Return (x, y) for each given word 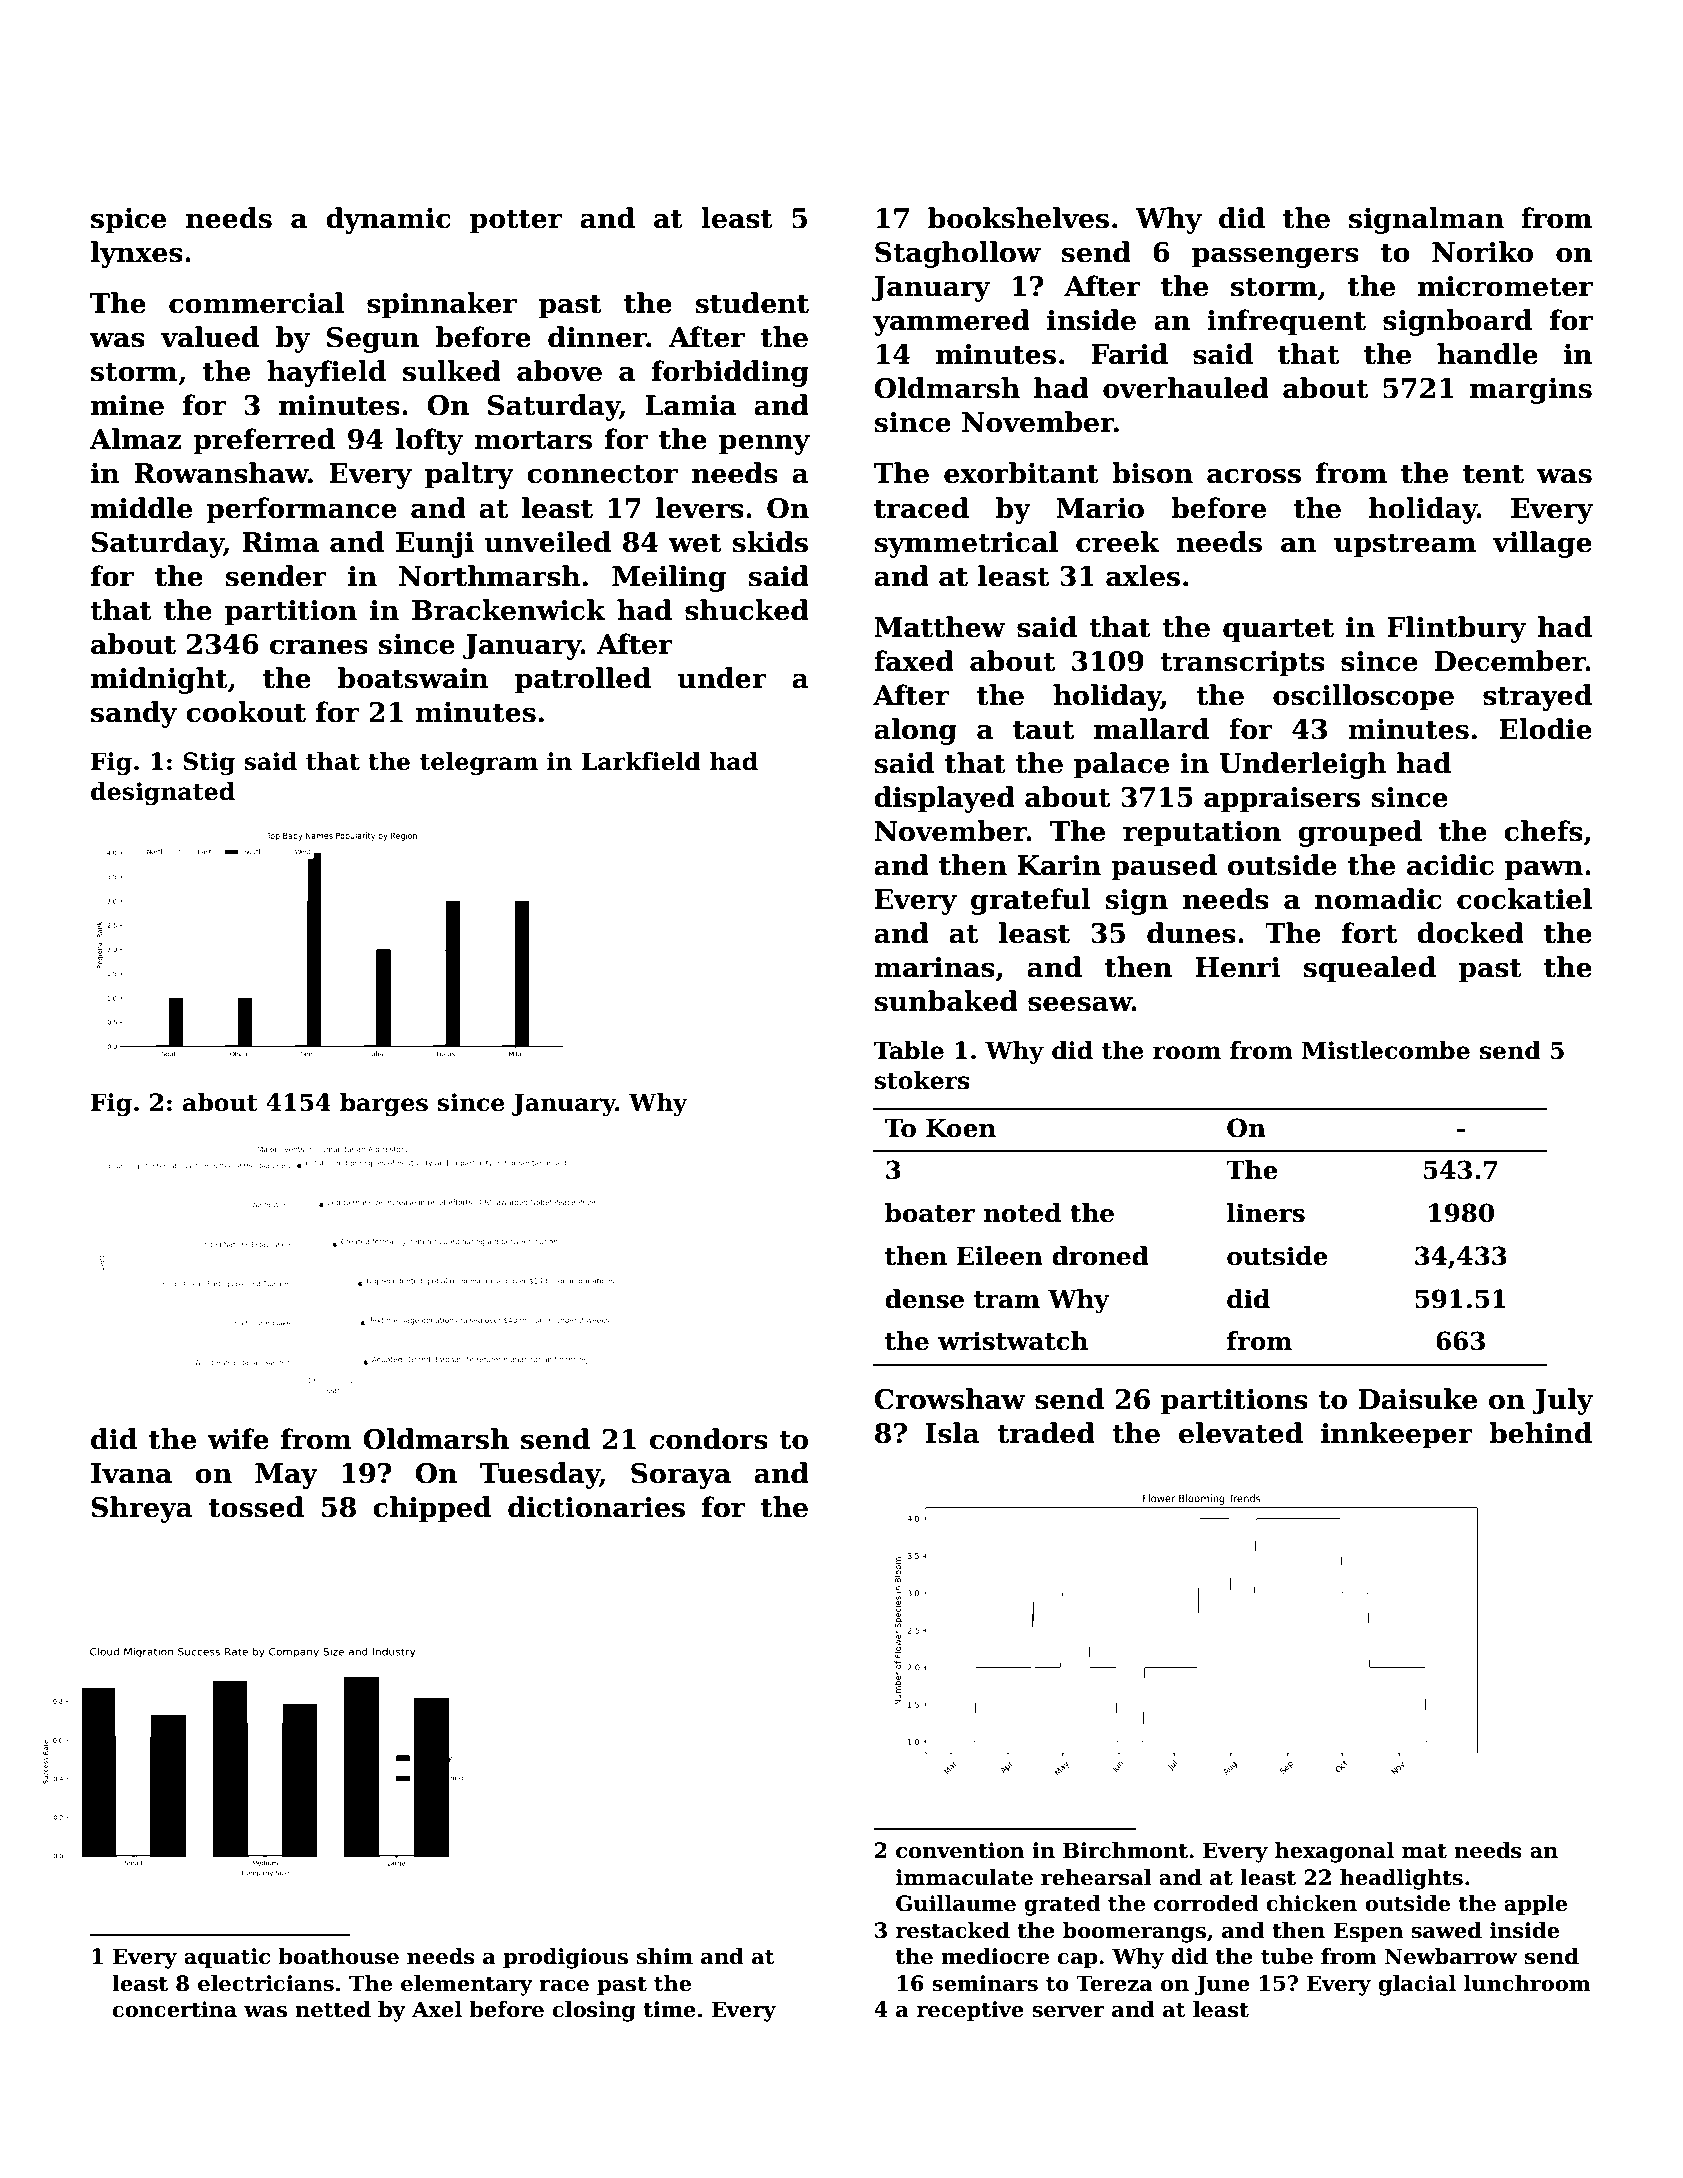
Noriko (1482, 252)
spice (128, 221)
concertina (175, 2009)
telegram (479, 763)
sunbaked (946, 1001)
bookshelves (1018, 218)
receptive (970, 2011)
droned (1100, 1256)
